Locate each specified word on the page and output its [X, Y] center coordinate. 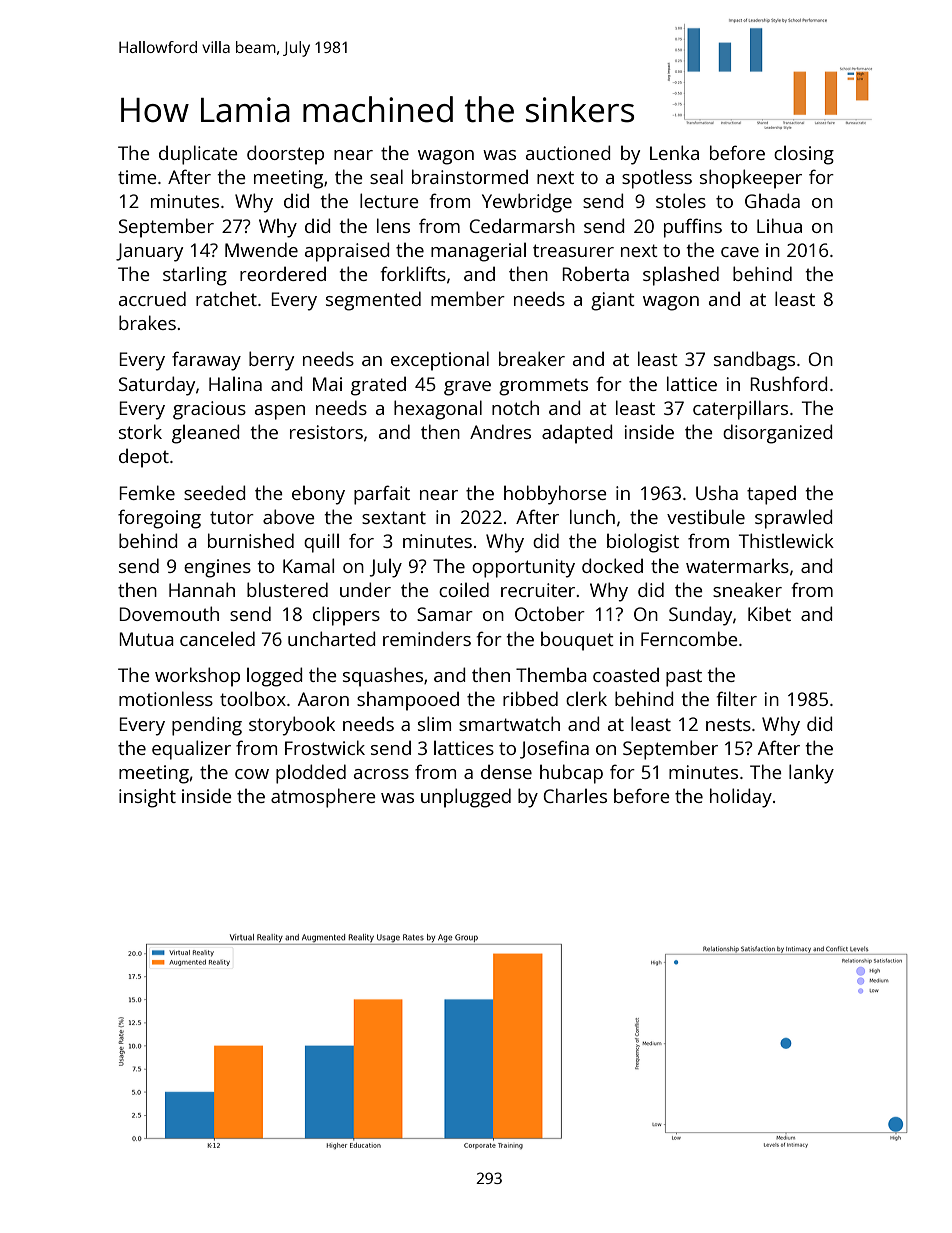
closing [804, 155]
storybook [292, 726]
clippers [346, 616]
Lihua [779, 225]
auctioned [568, 152]
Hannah [202, 589]
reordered [283, 273]
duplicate [198, 155]
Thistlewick [786, 540]
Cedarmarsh [522, 225]
